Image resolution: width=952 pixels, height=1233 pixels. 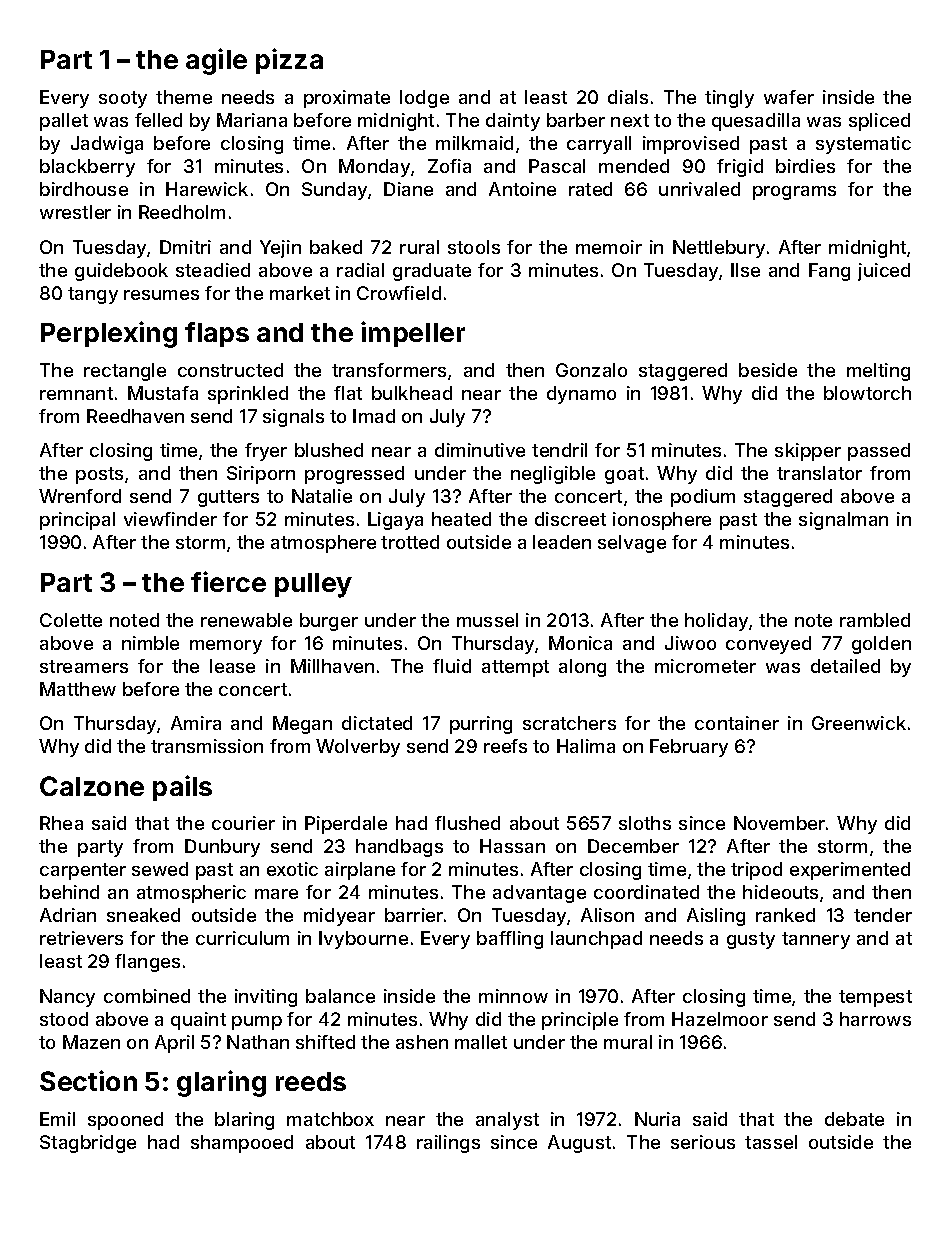 I want to click on transformers, so click(x=389, y=370).
